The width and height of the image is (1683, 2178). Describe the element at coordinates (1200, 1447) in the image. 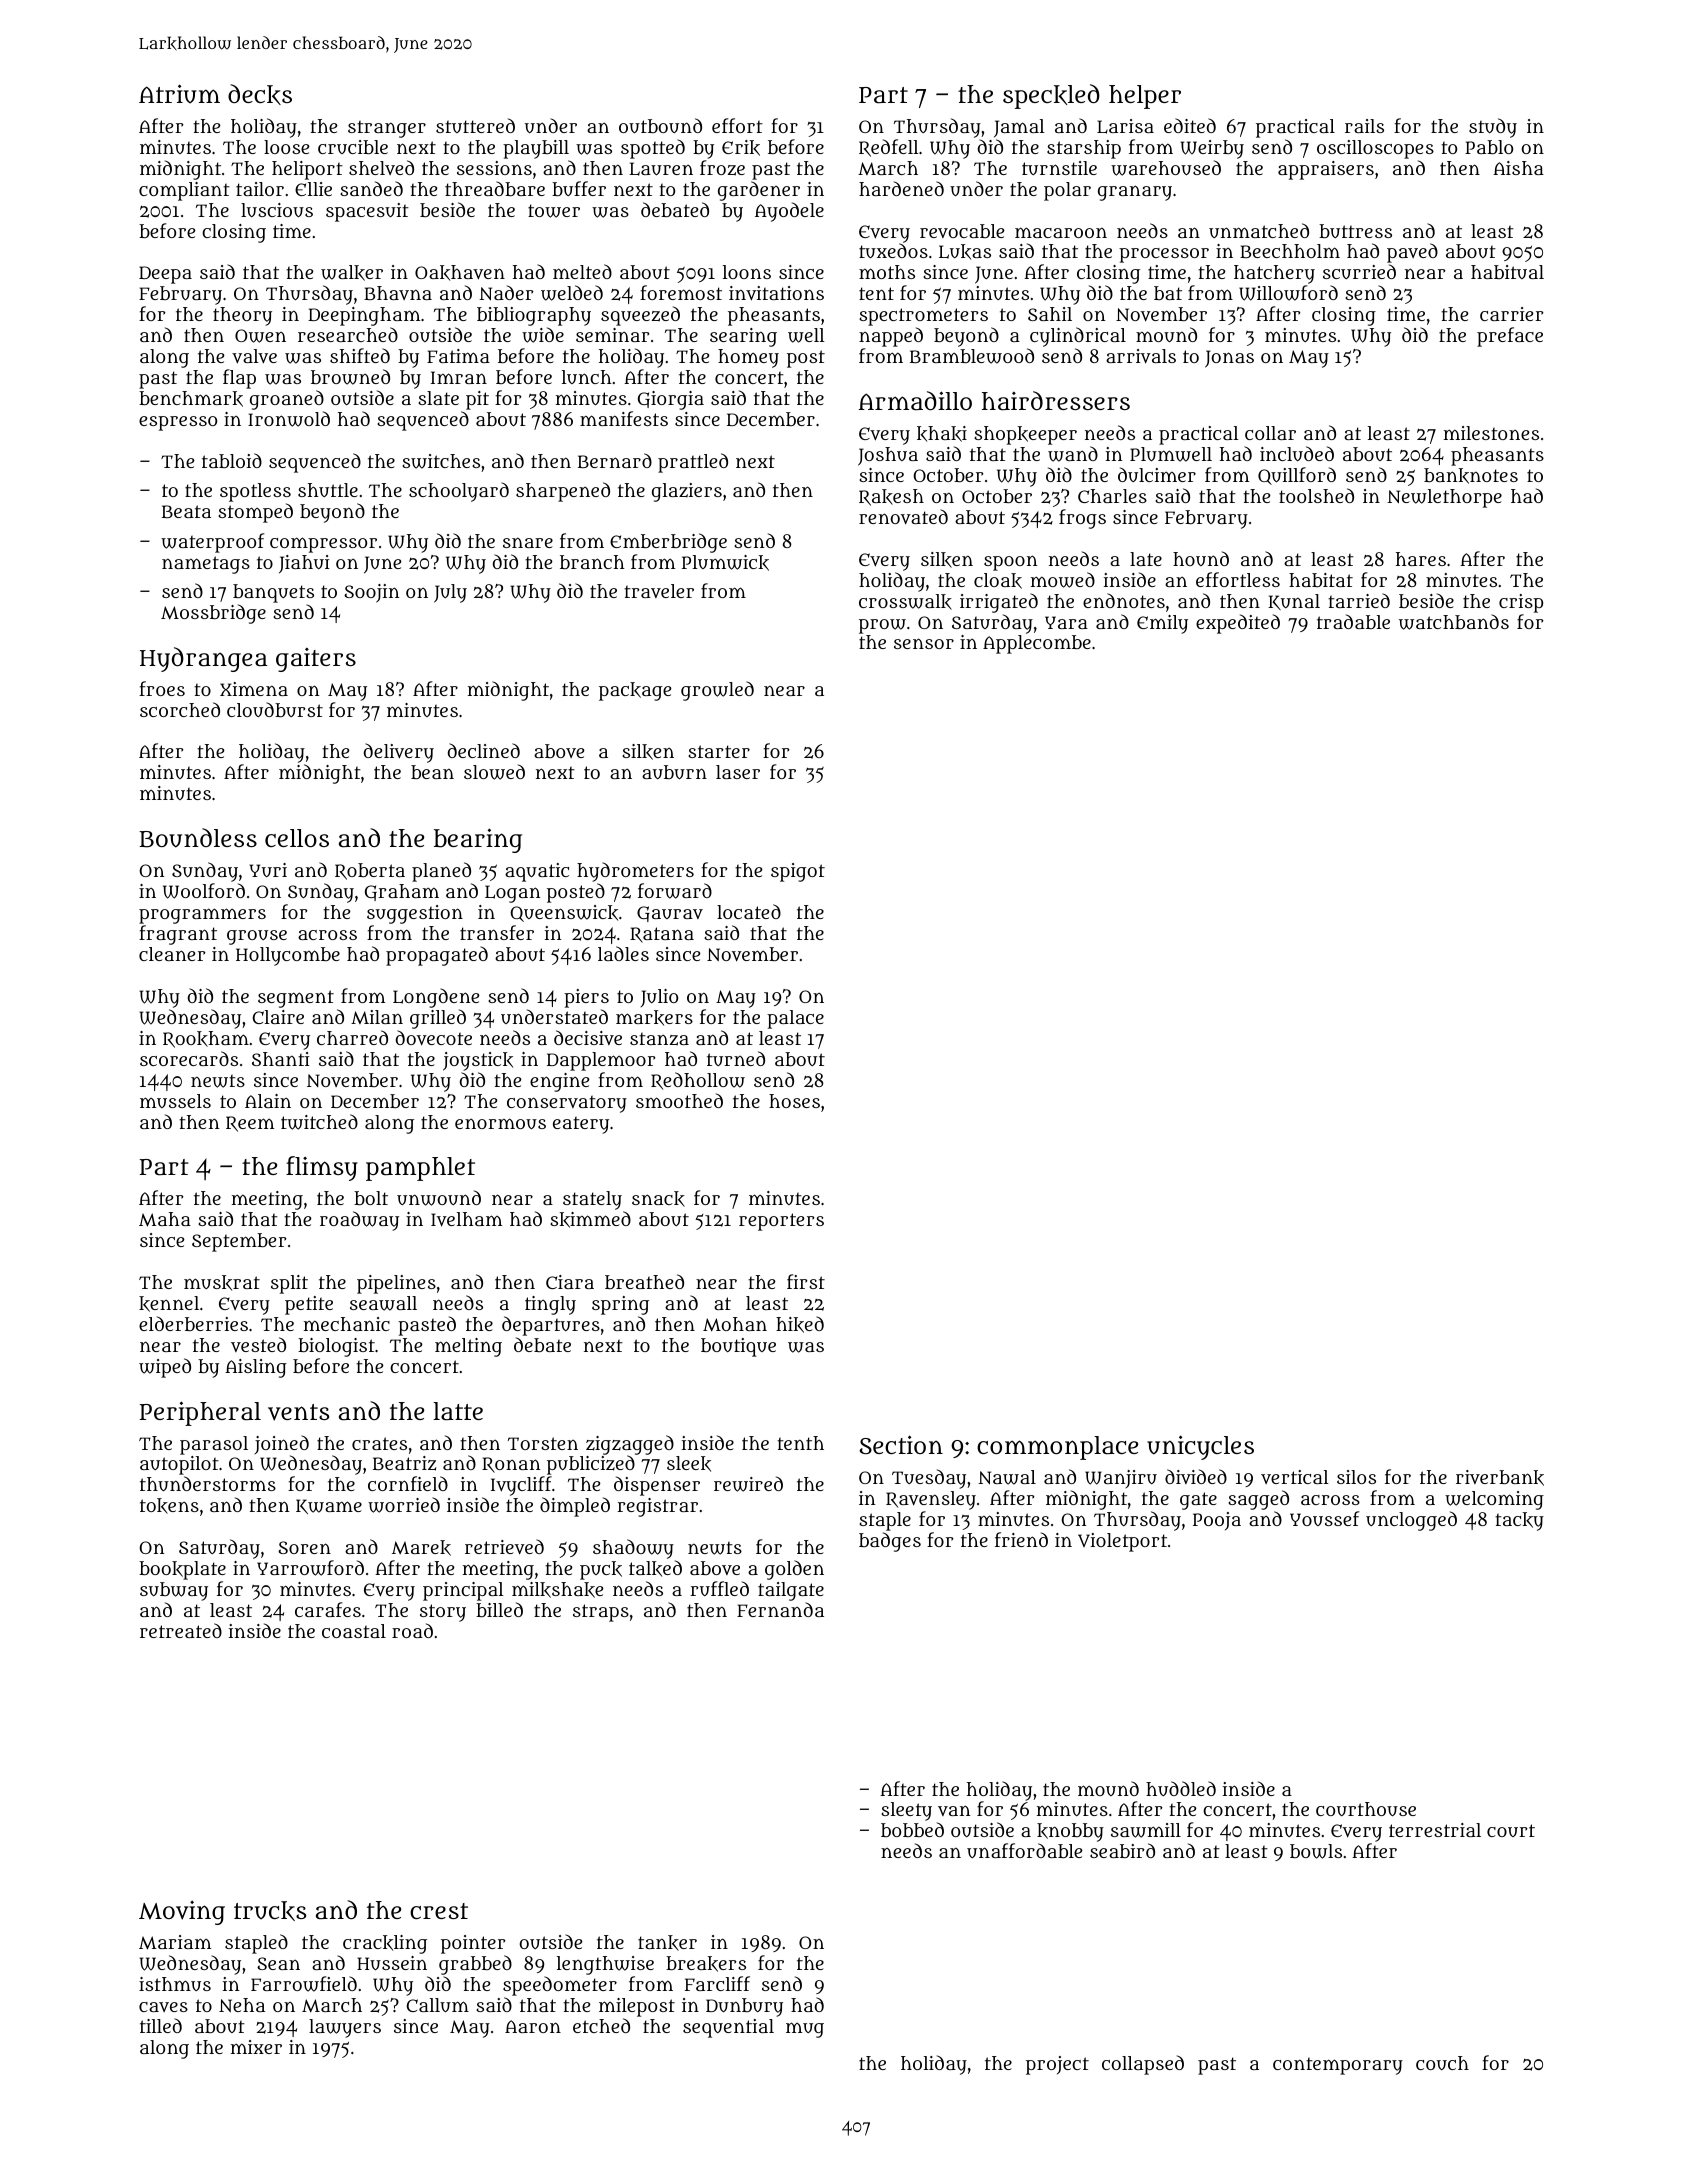

I see `unicycles` at that location.
